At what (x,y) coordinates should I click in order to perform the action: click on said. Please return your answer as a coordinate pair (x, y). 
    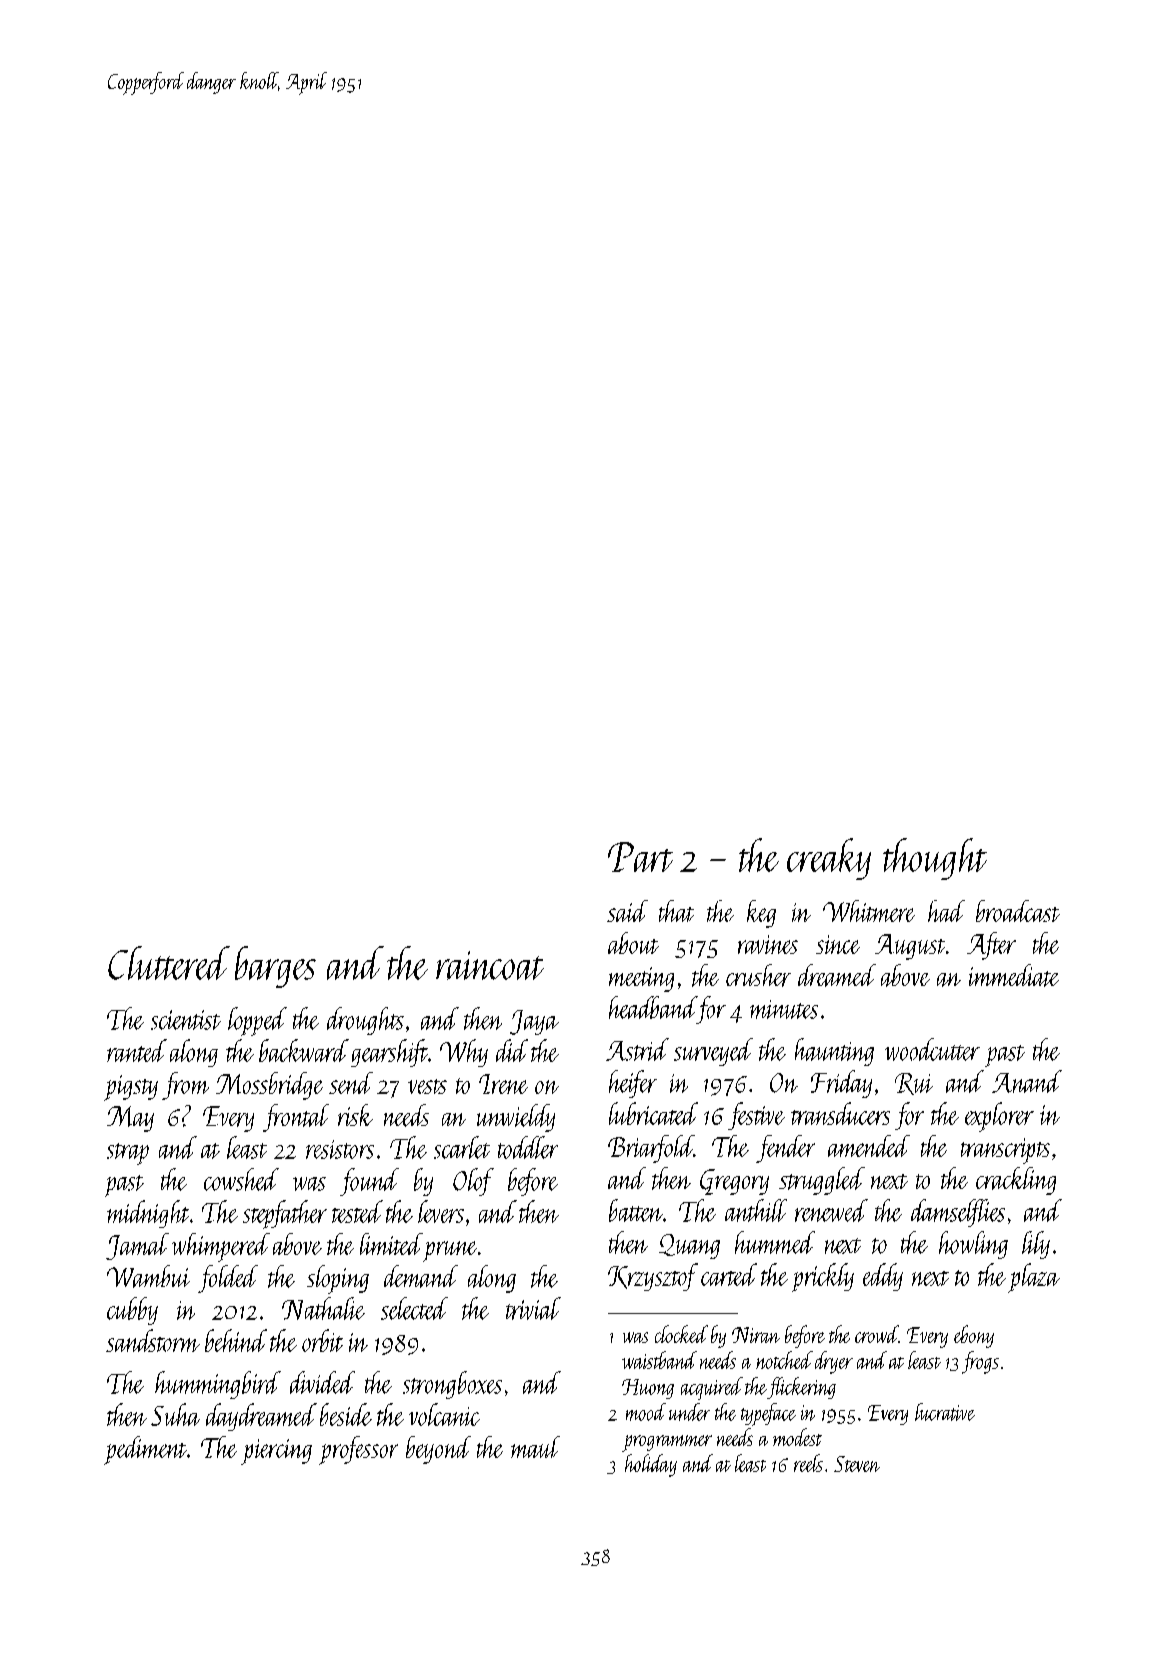
    Looking at the image, I should click on (627, 911).
